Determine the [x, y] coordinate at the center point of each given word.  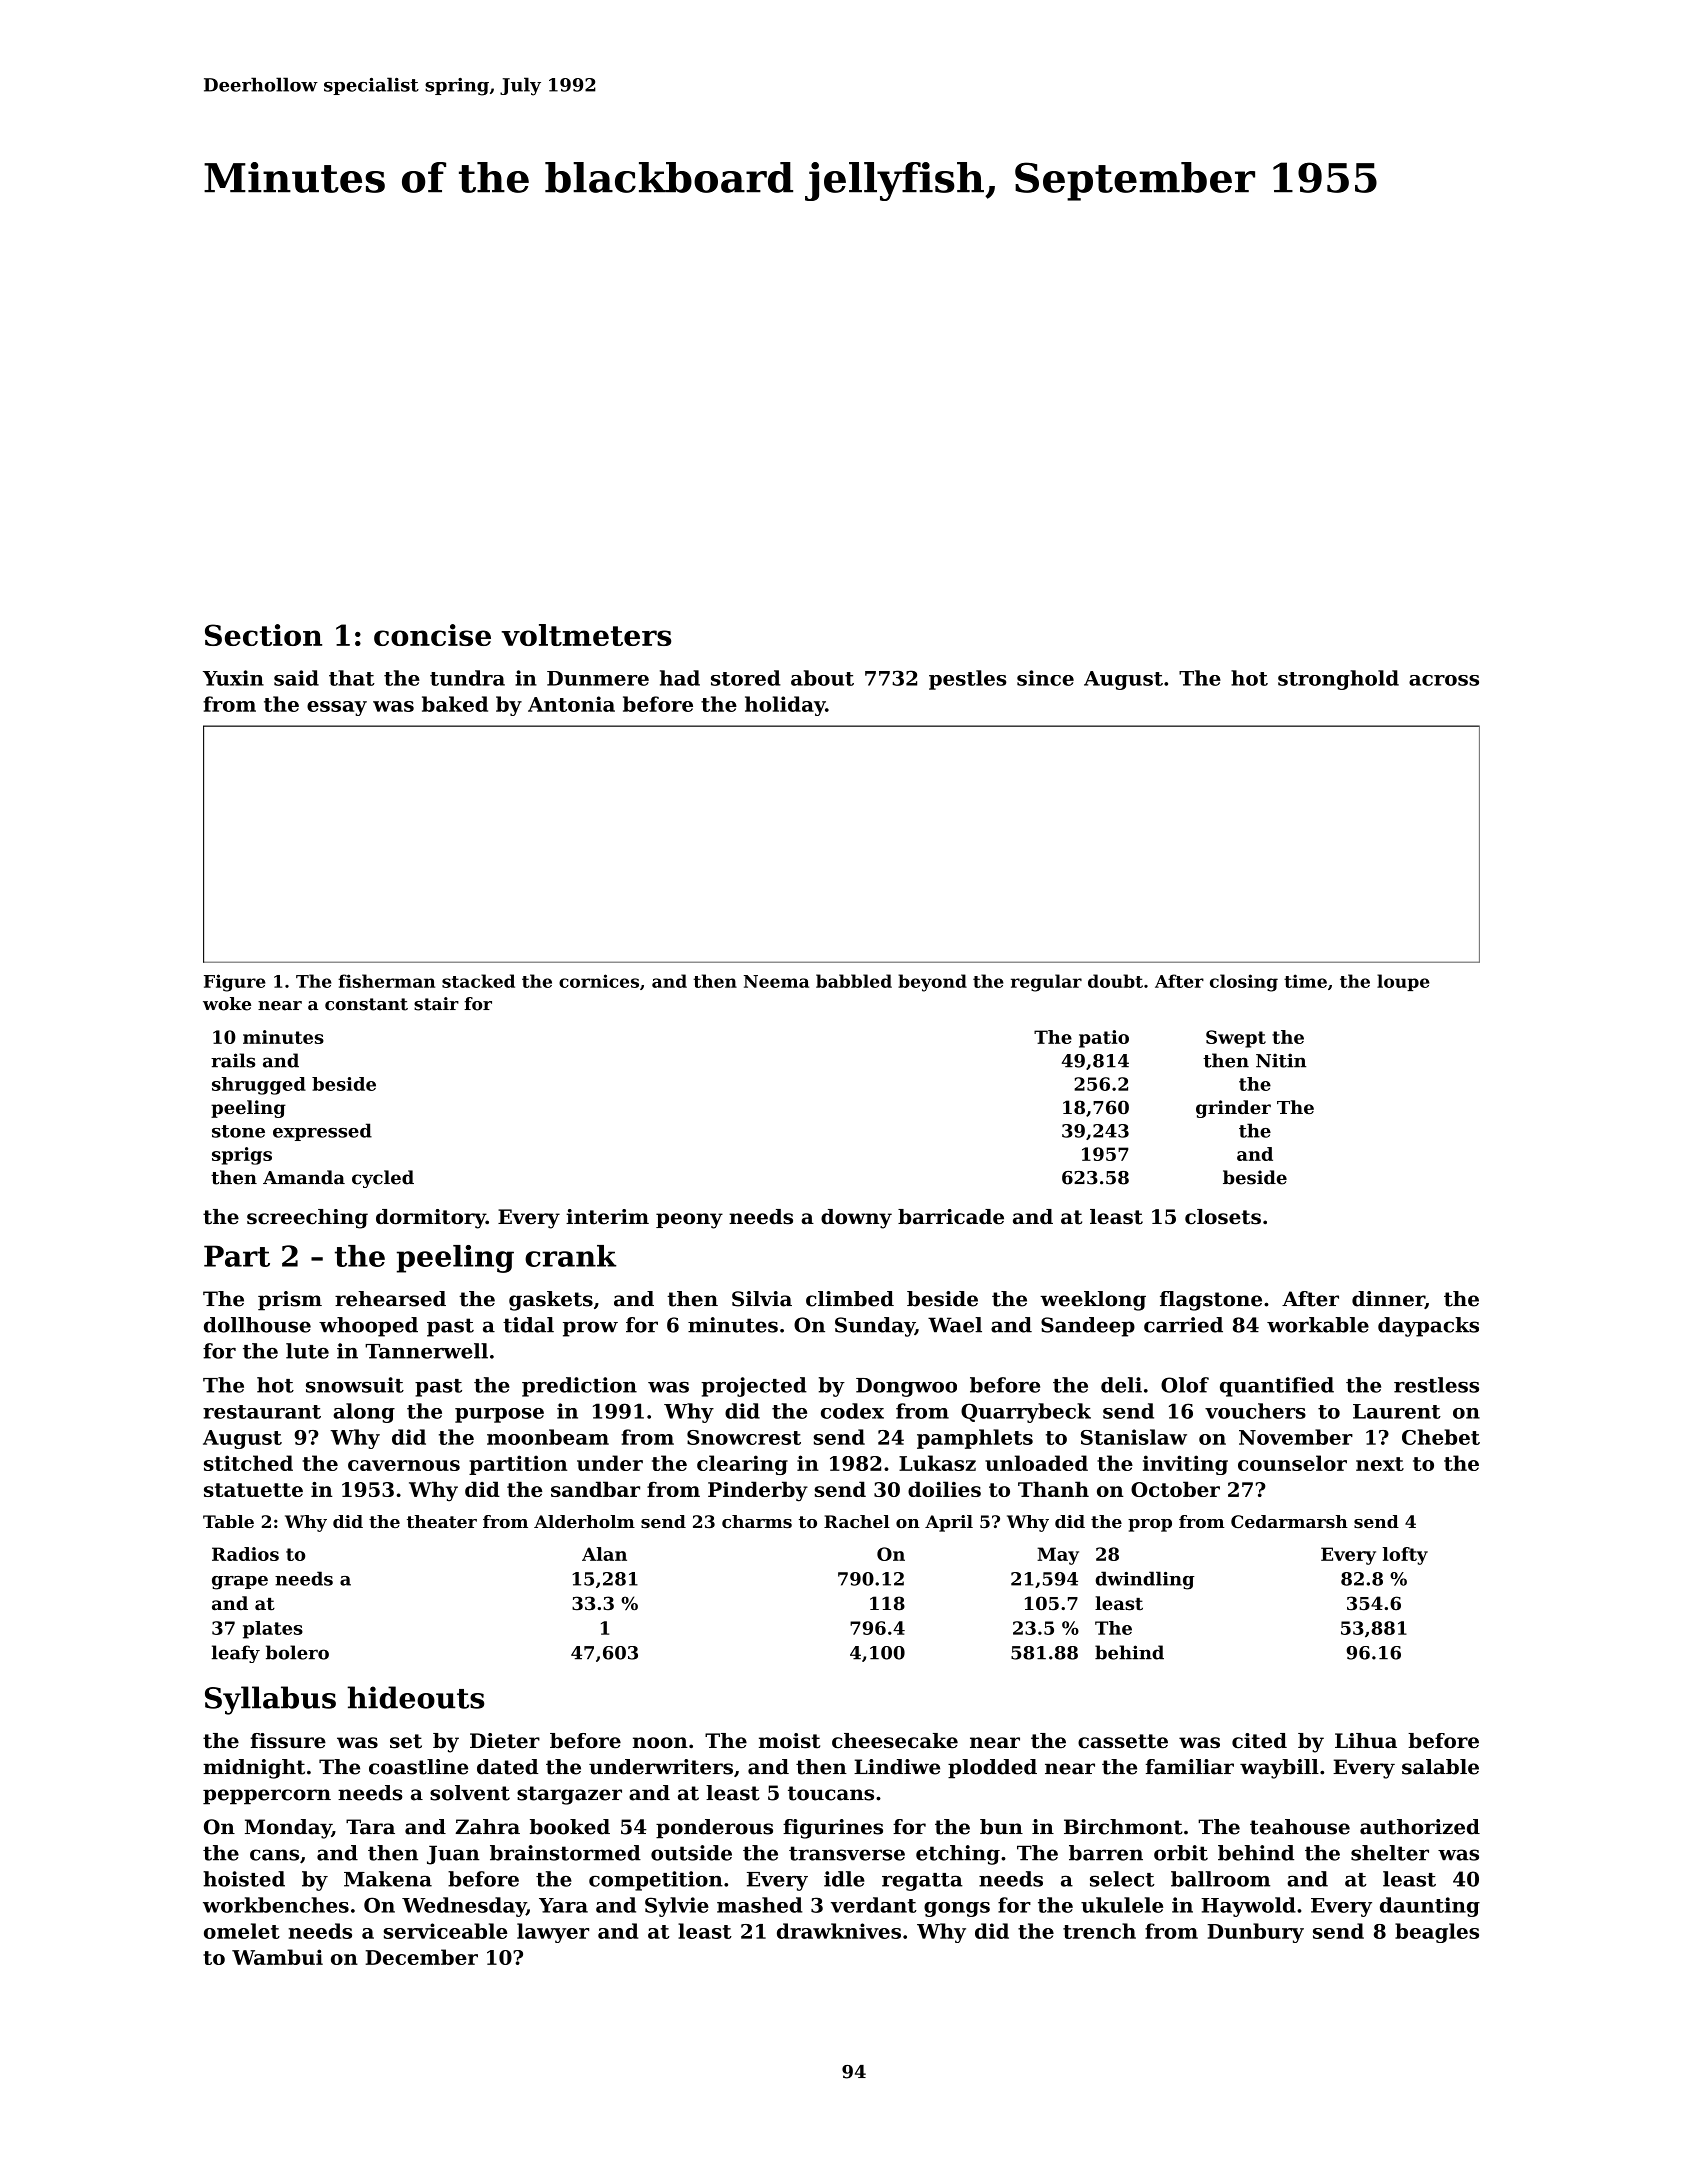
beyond [932, 983]
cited [1259, 1741]
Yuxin [233, 678]
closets [1223, 1217]
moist [789, 1741]
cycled [383, 1179]
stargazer [569, 1795]
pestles [968, 680]
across [1444, 680]
